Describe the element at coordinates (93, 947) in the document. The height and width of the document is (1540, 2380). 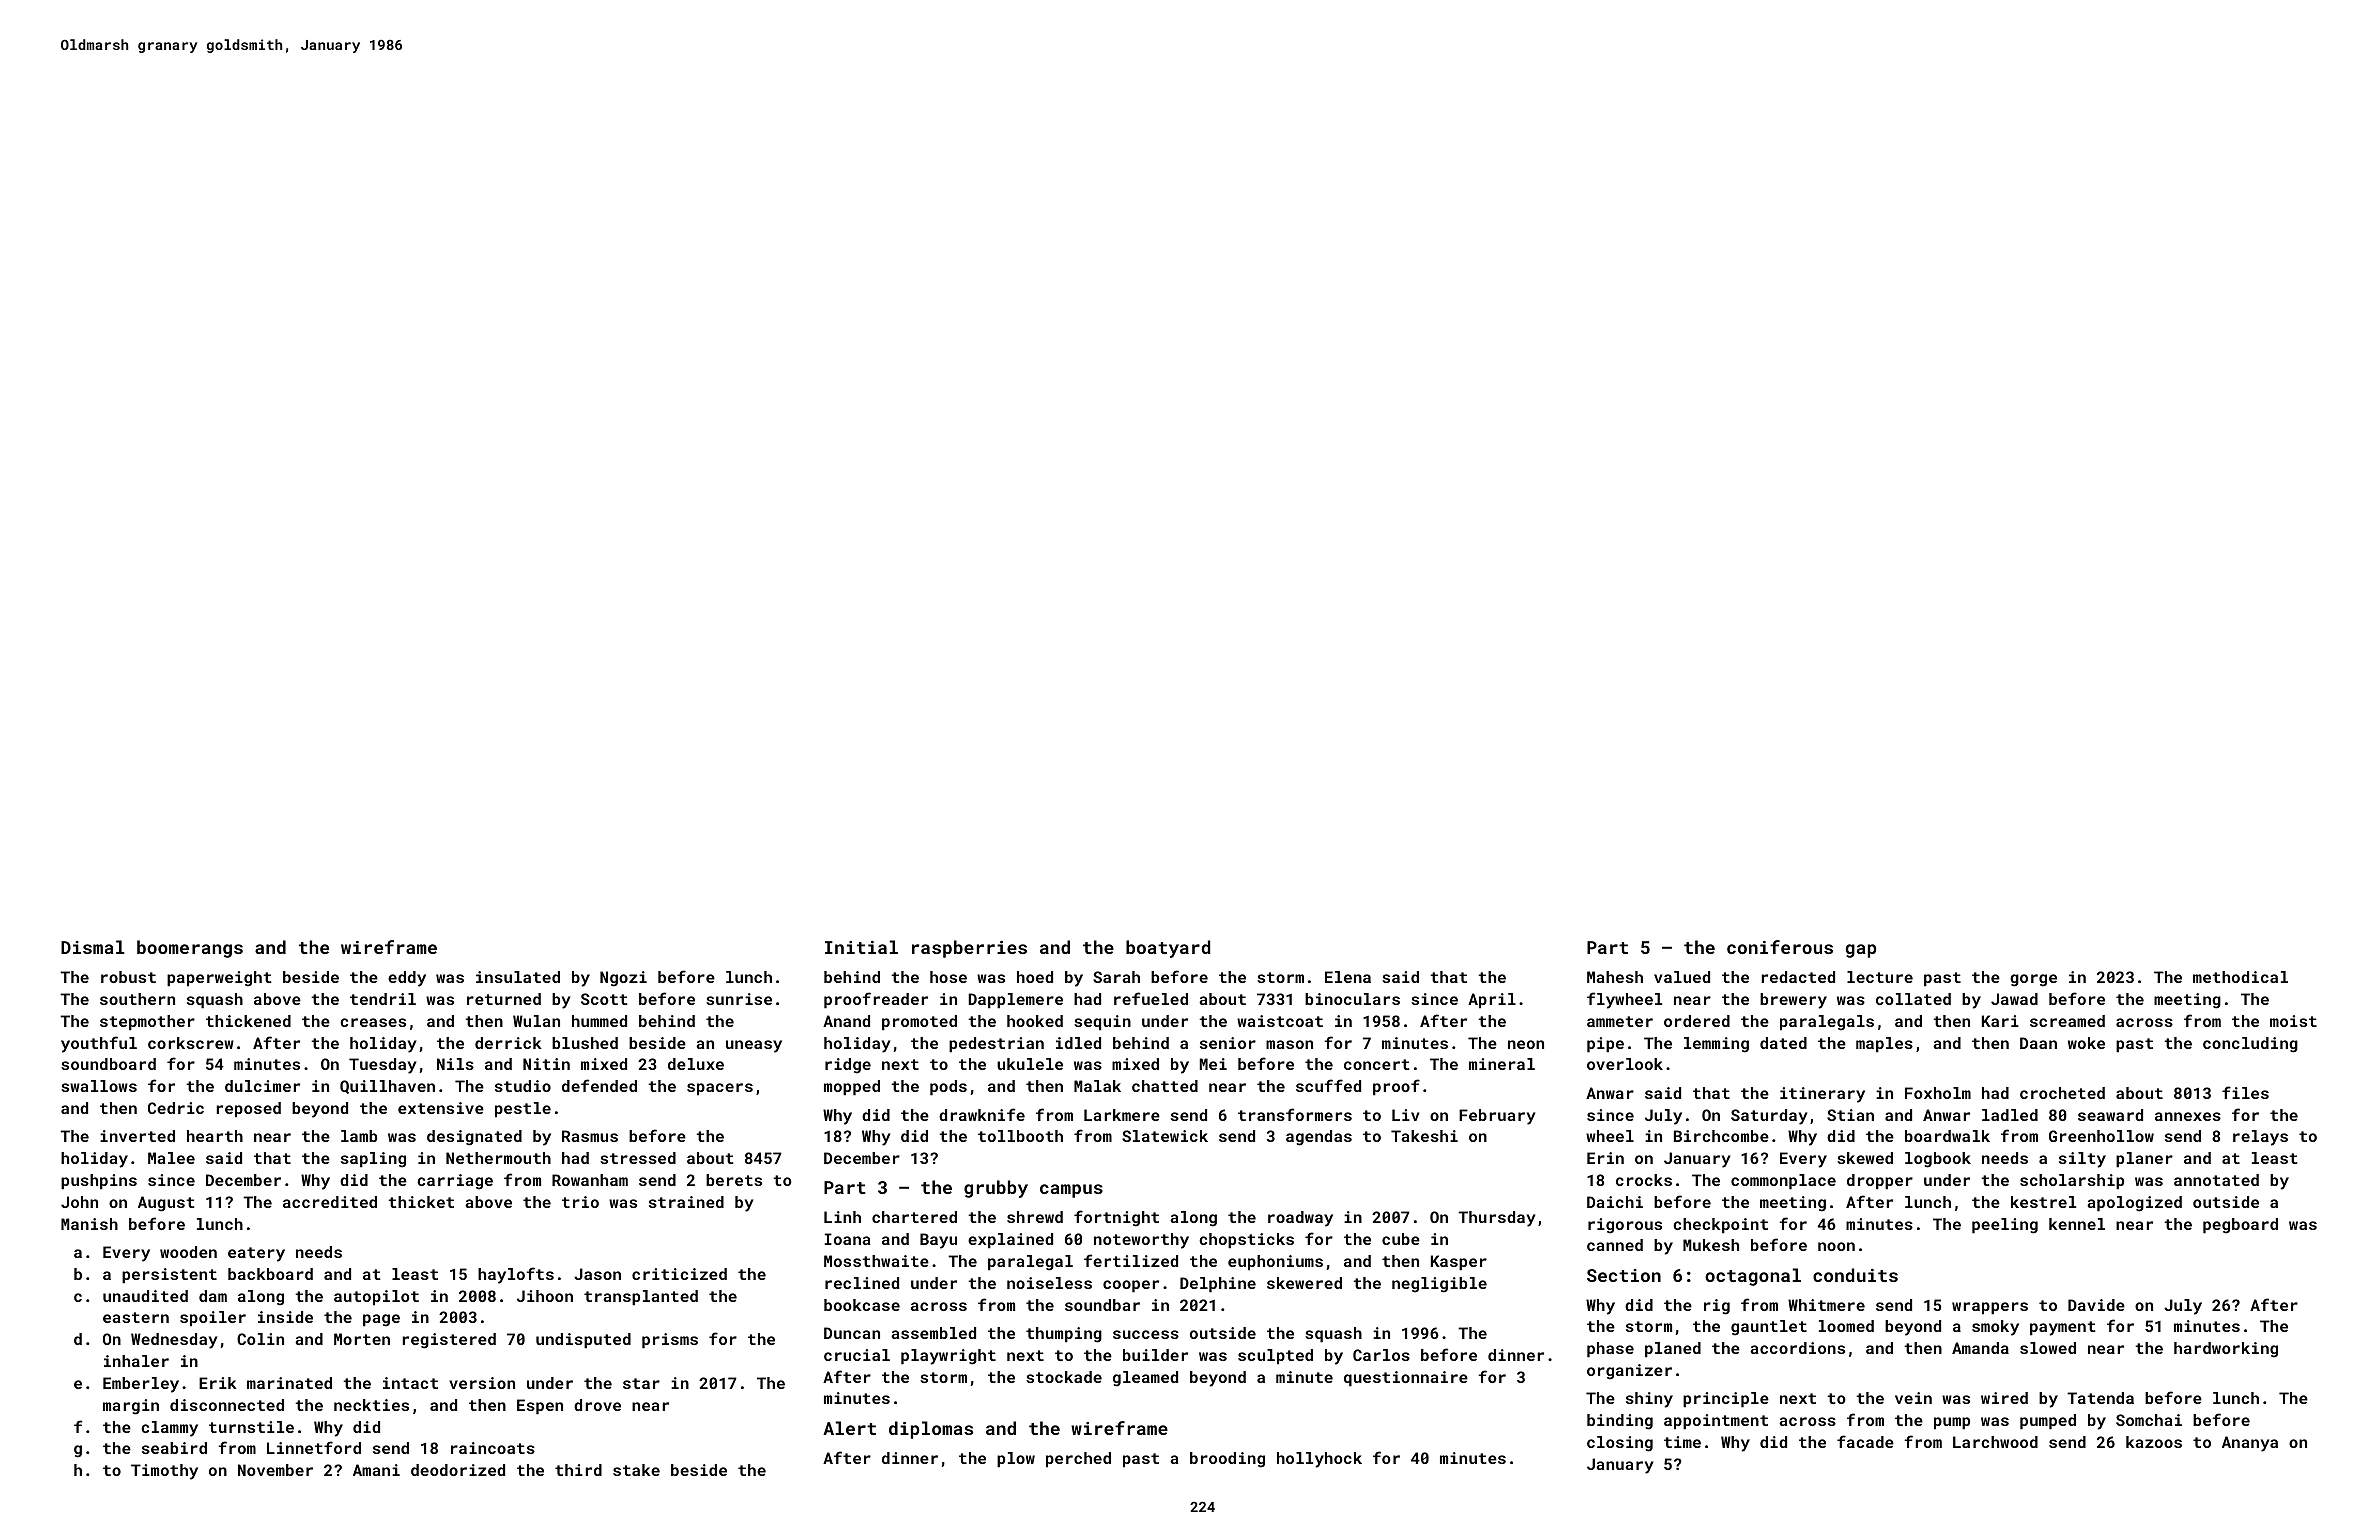
I see `Dismal` at that location.
